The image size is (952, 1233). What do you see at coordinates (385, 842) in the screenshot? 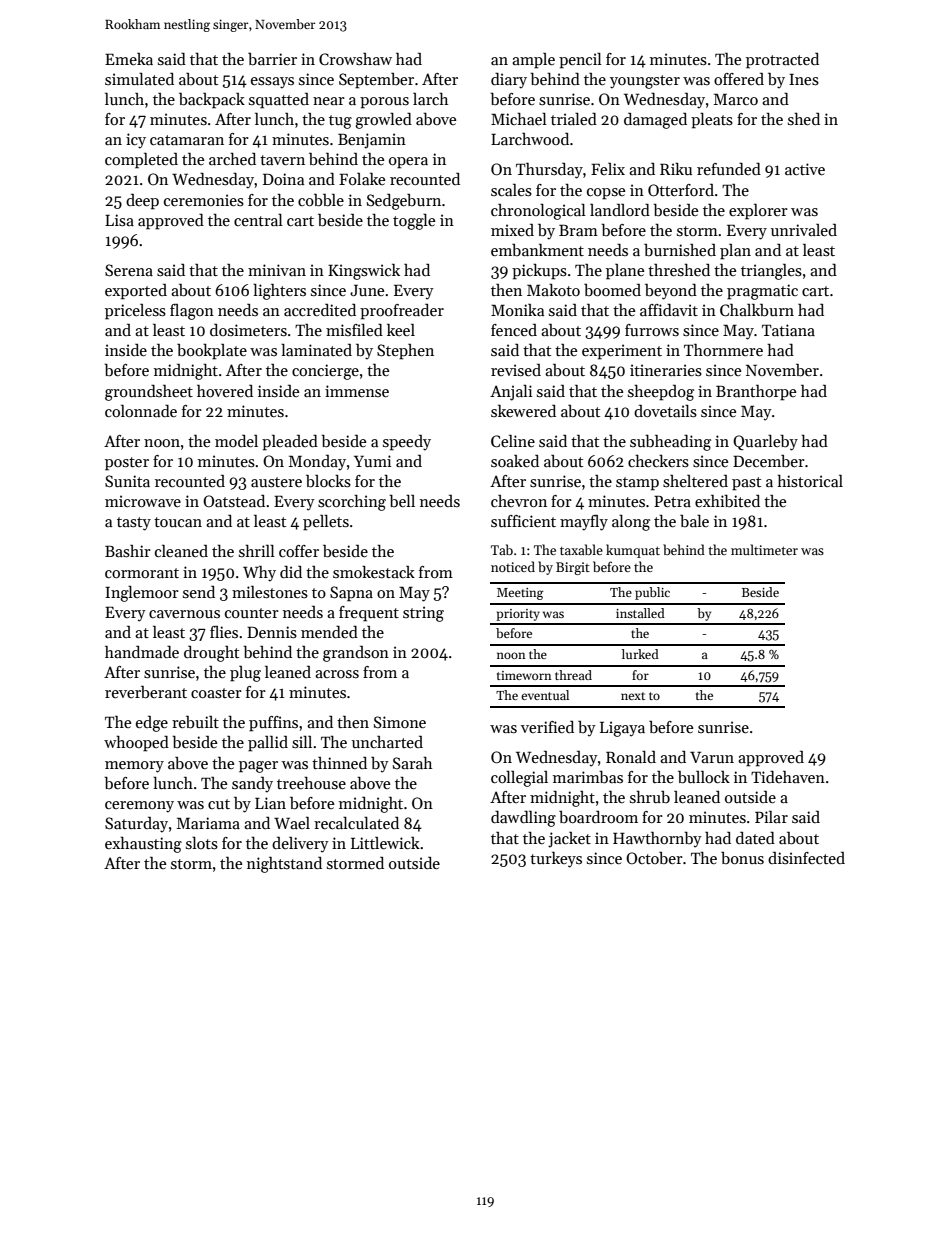
I see `Littlewick` at bounding box center [385, 842].
